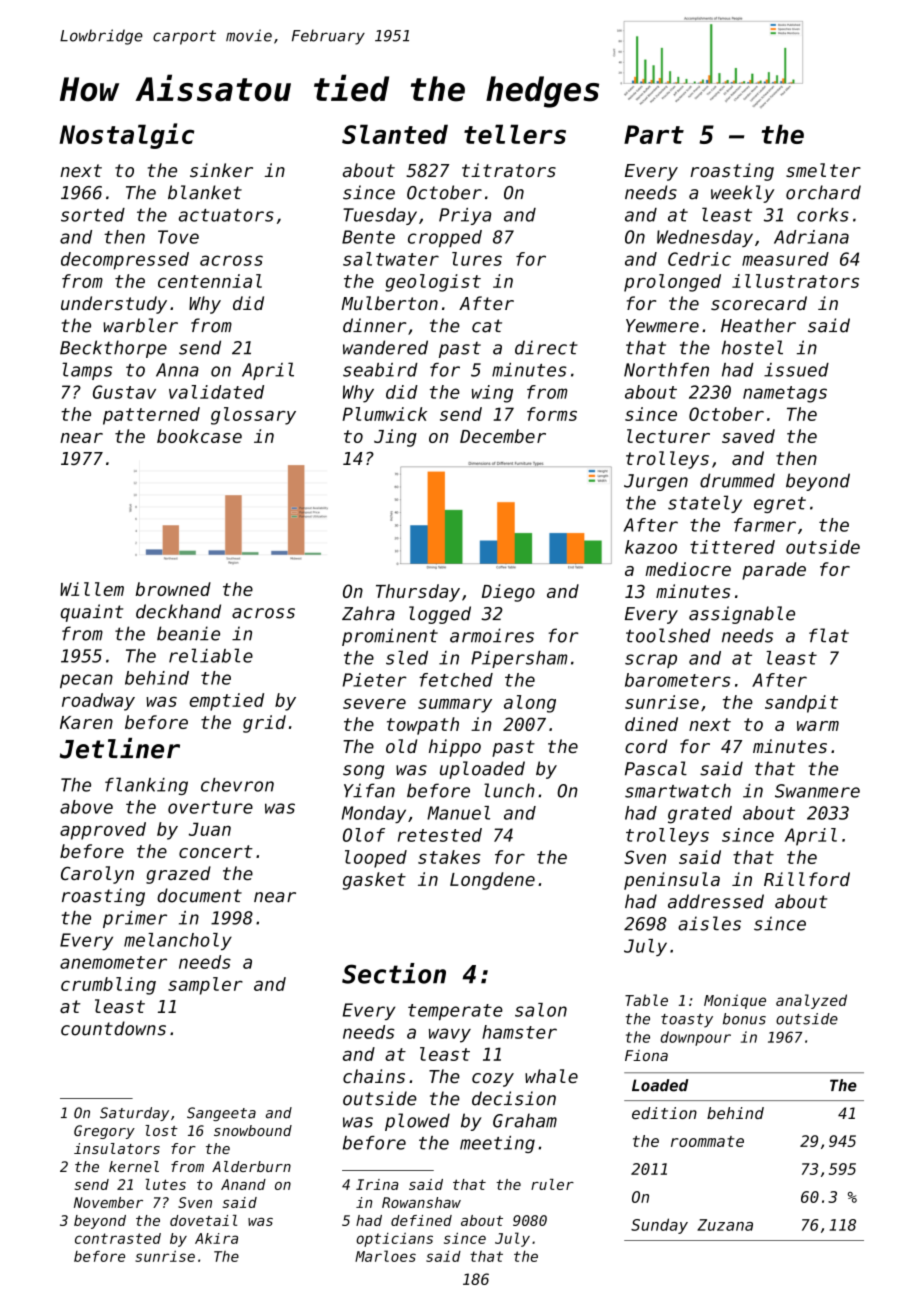  I want to click on Cedric, so click(699, 259).
